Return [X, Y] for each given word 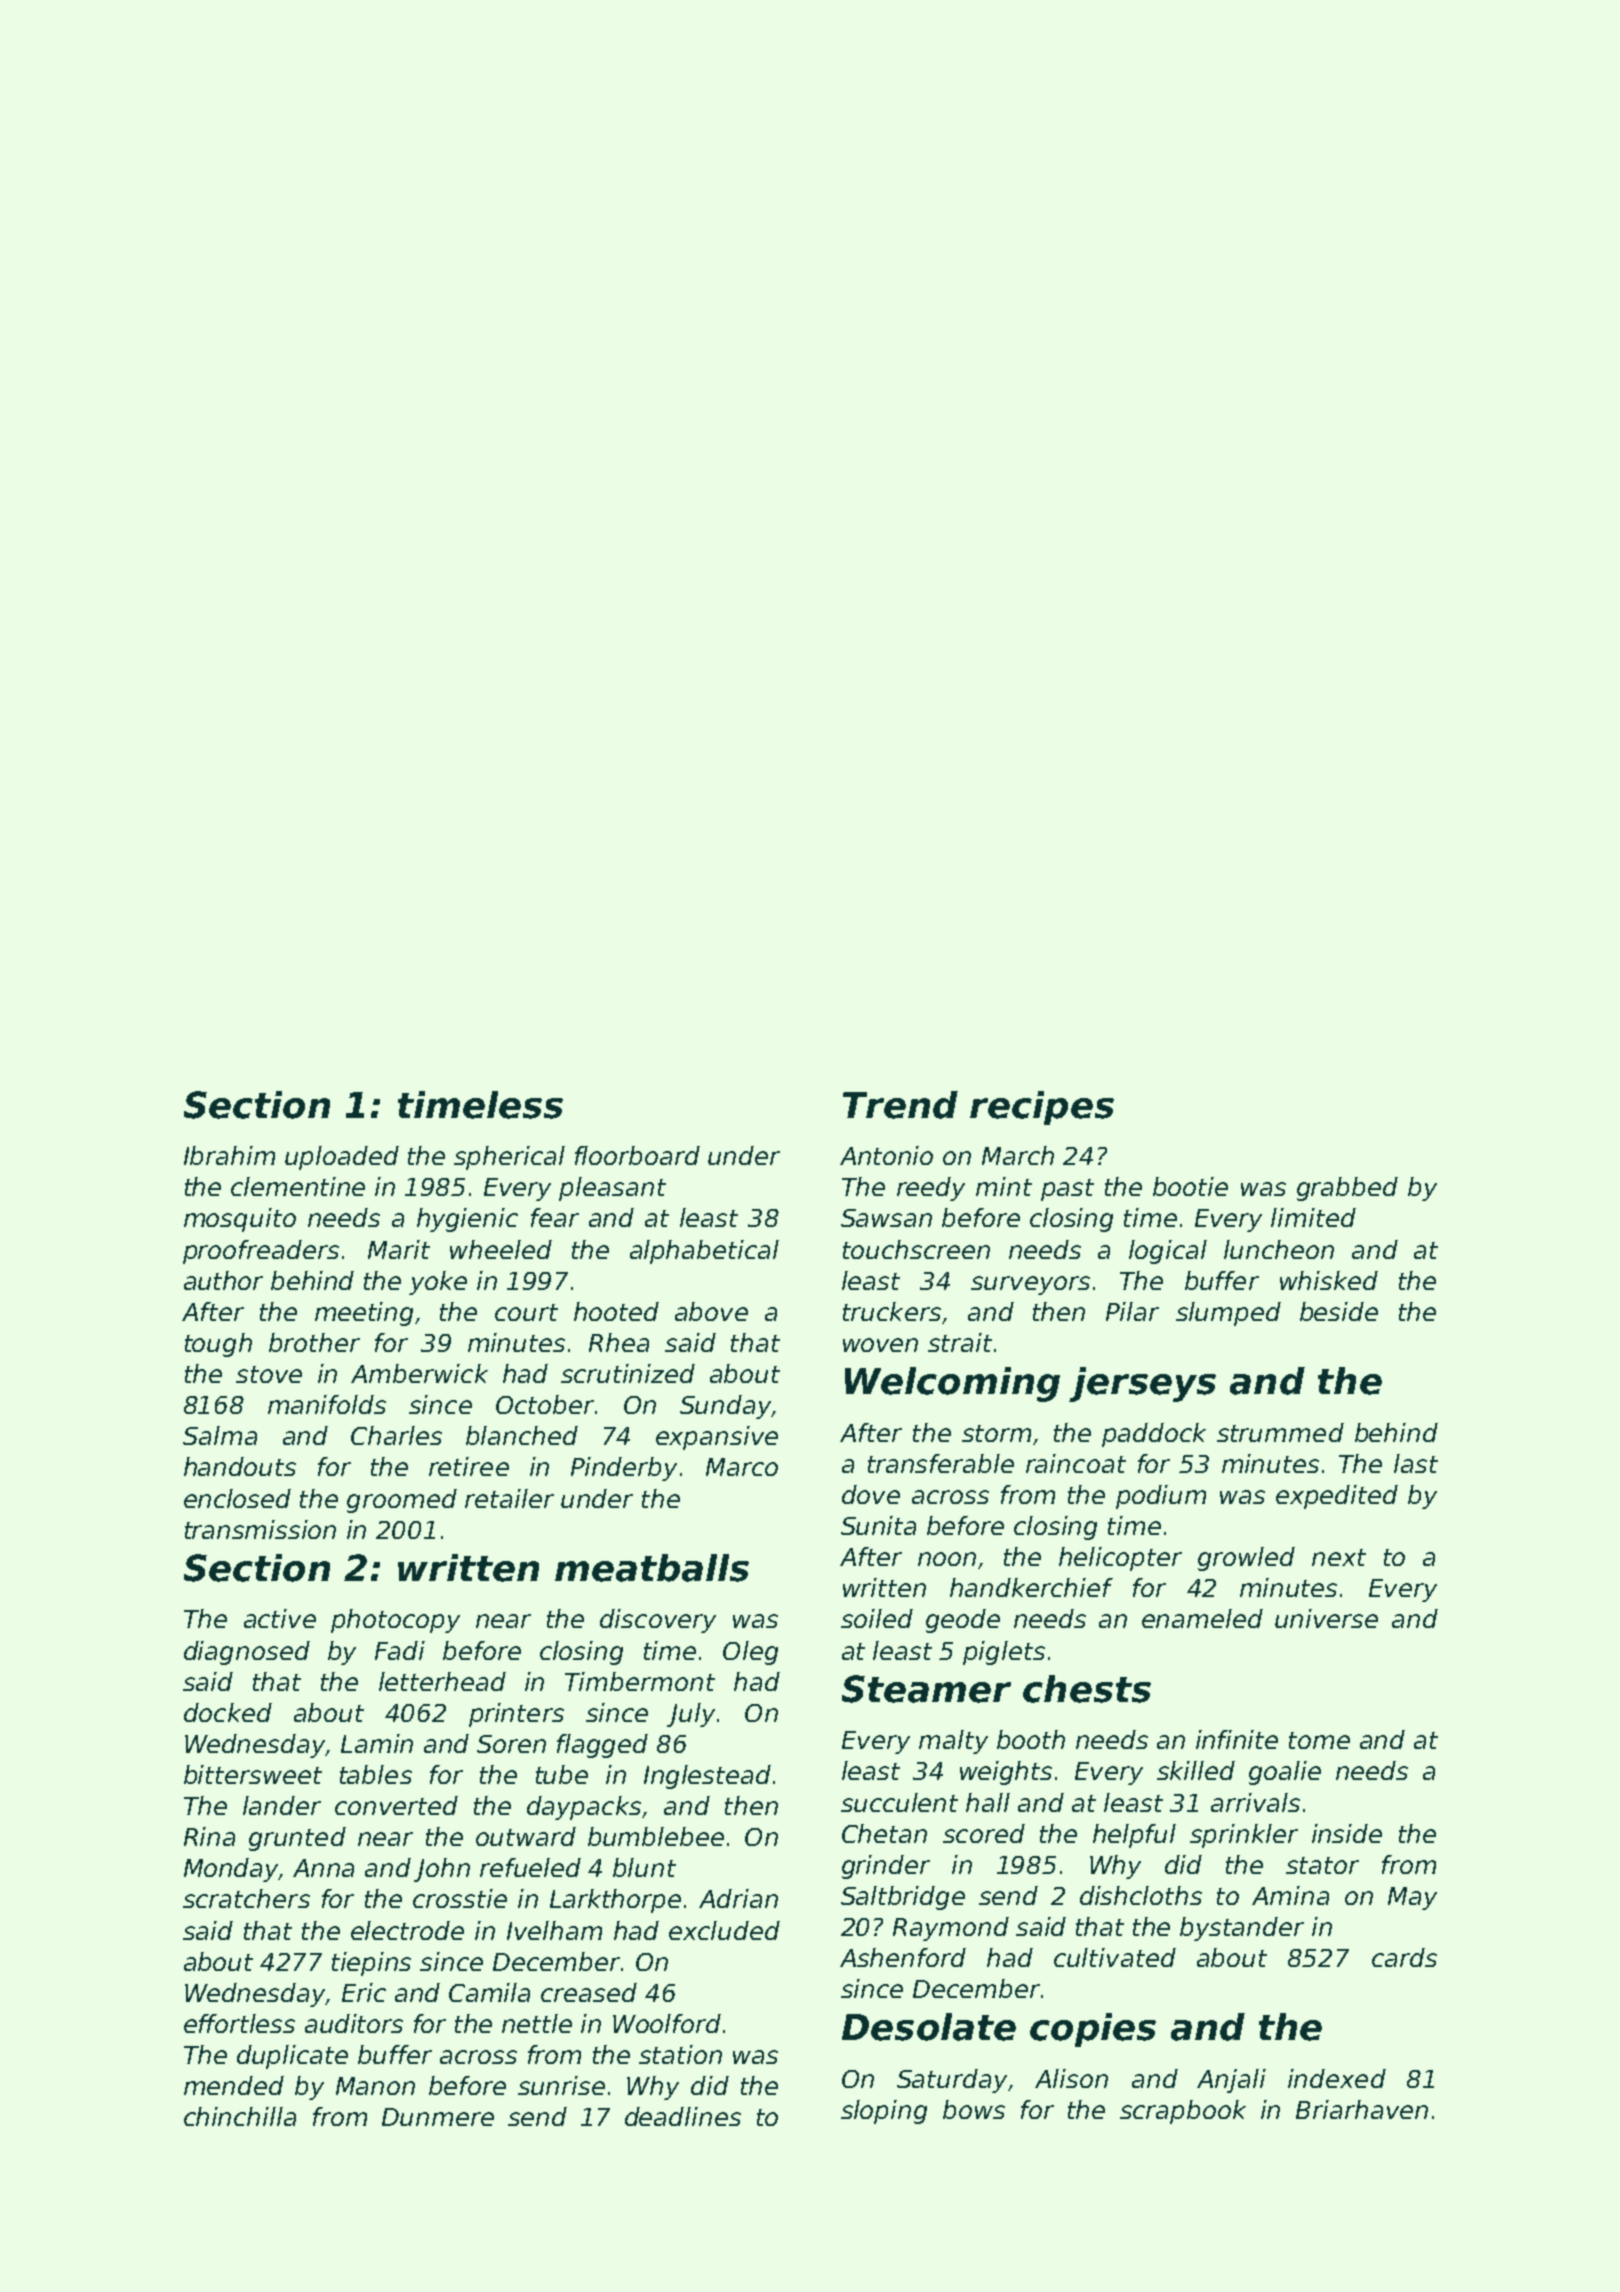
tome [1319, 1740]
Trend [900, 1105]
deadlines [683, 2116]
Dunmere [438, 2117]
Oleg [750, 1653]
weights [1006, 1773]
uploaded [342, 1158]
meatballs [652, 1568]
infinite [1237, 1739]
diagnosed [247, 1653]
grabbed [1347, 1189]
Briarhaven [1362, 2109]
